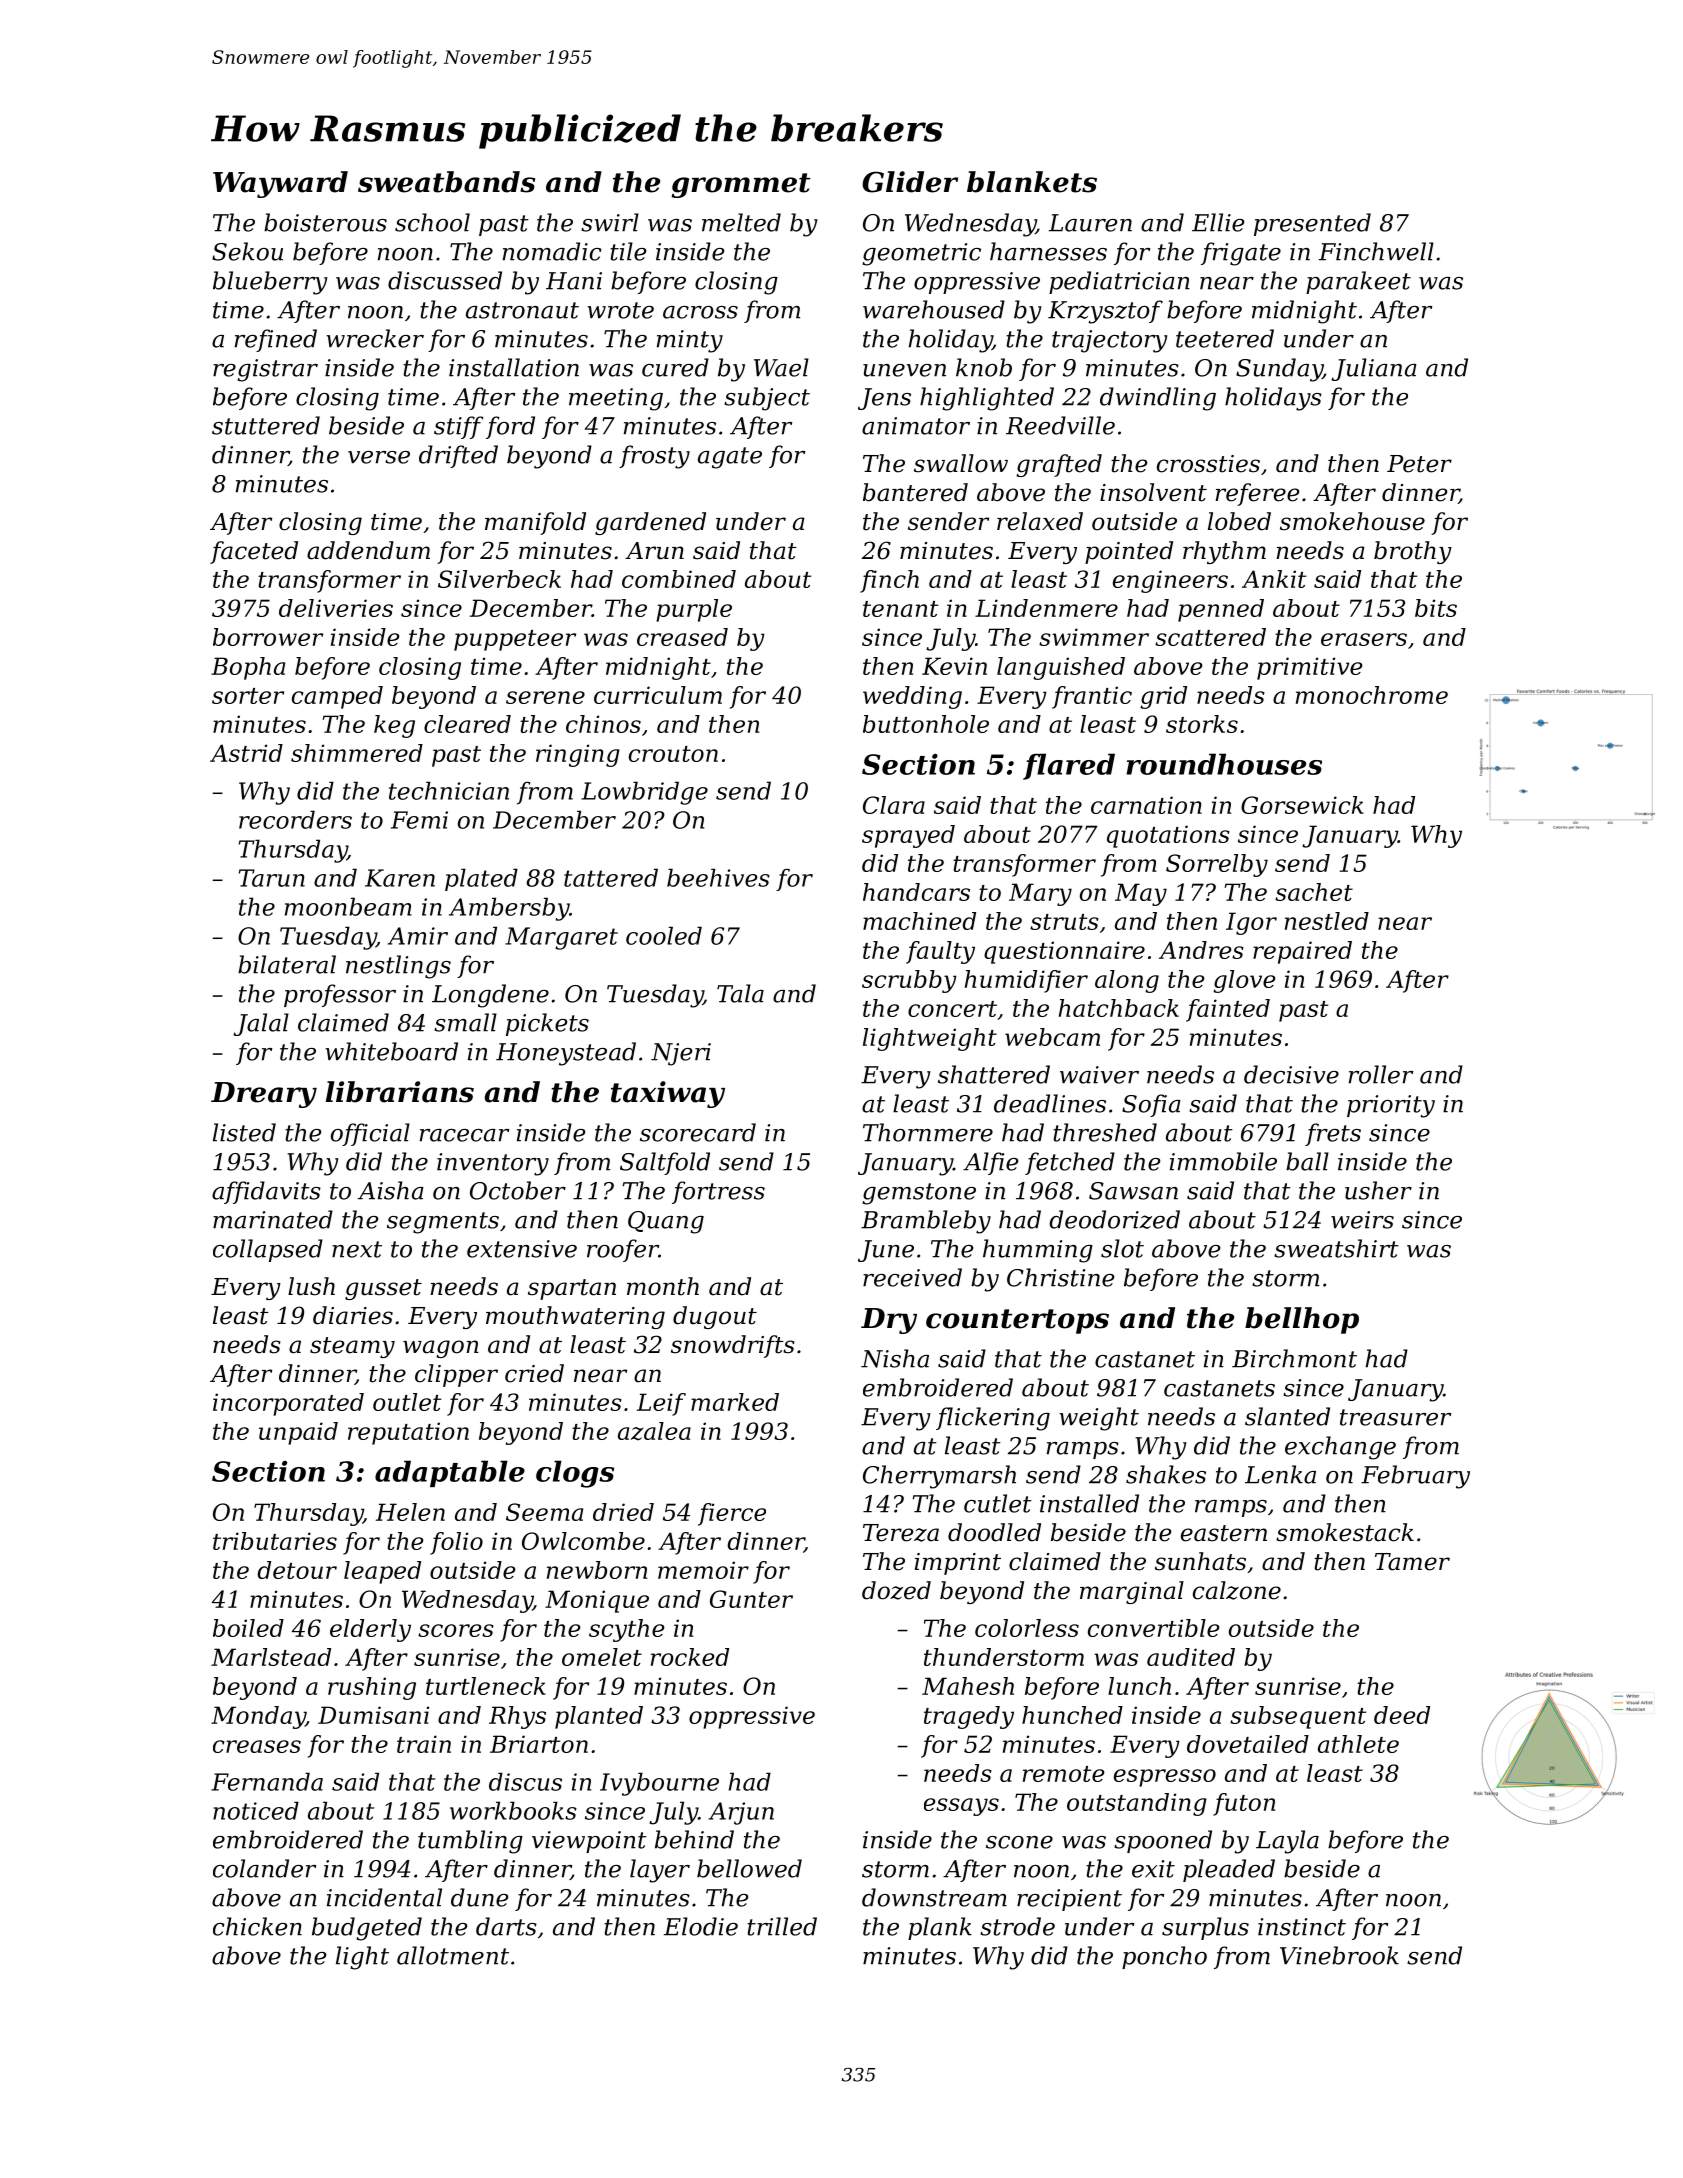  Describe the element at coordinates (1072, 1715) in the screenshot. I see `hunched` at that location.
